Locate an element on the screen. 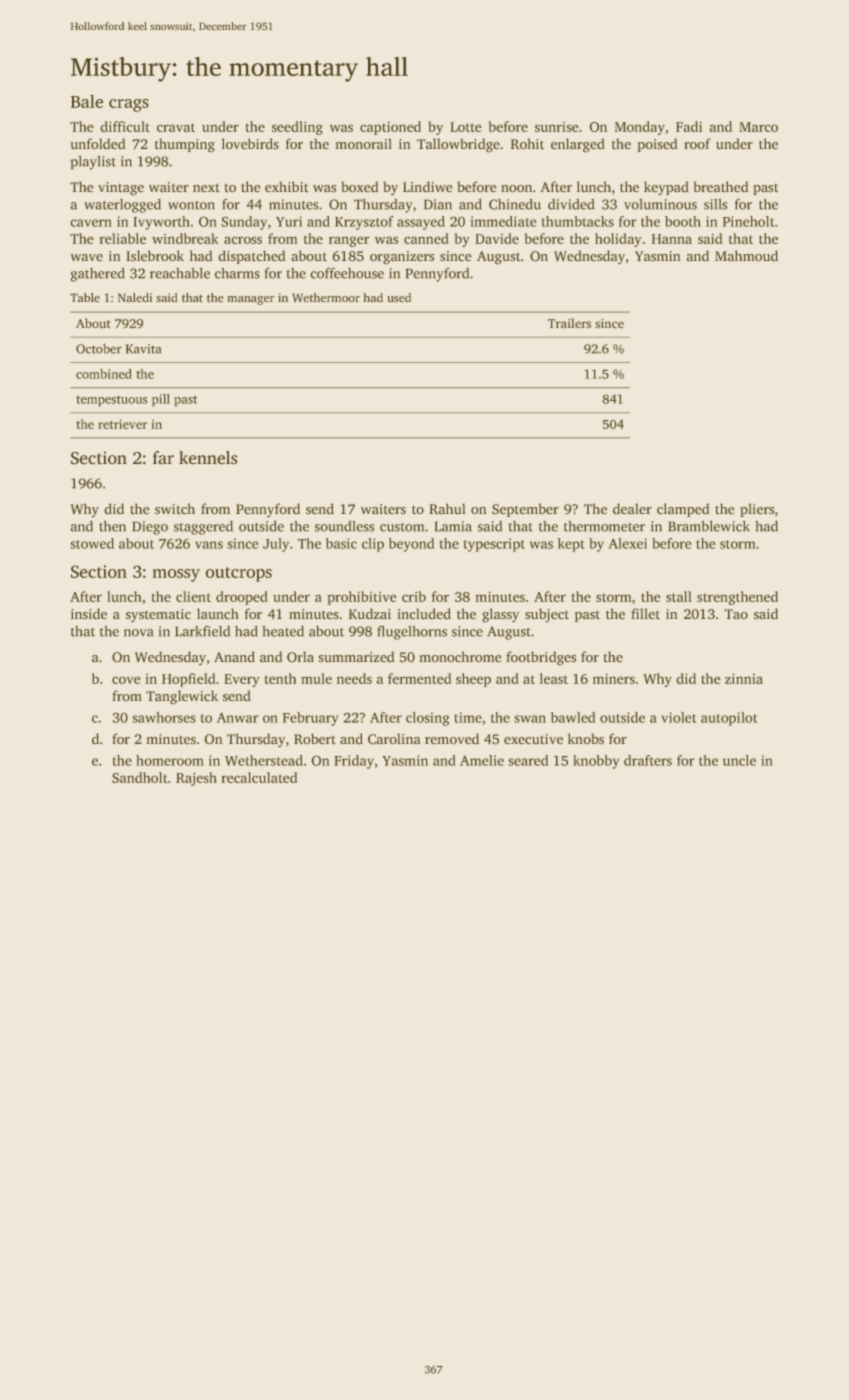 The image size is (849, 1400). Trailers is located at coordinates (569, 323).
